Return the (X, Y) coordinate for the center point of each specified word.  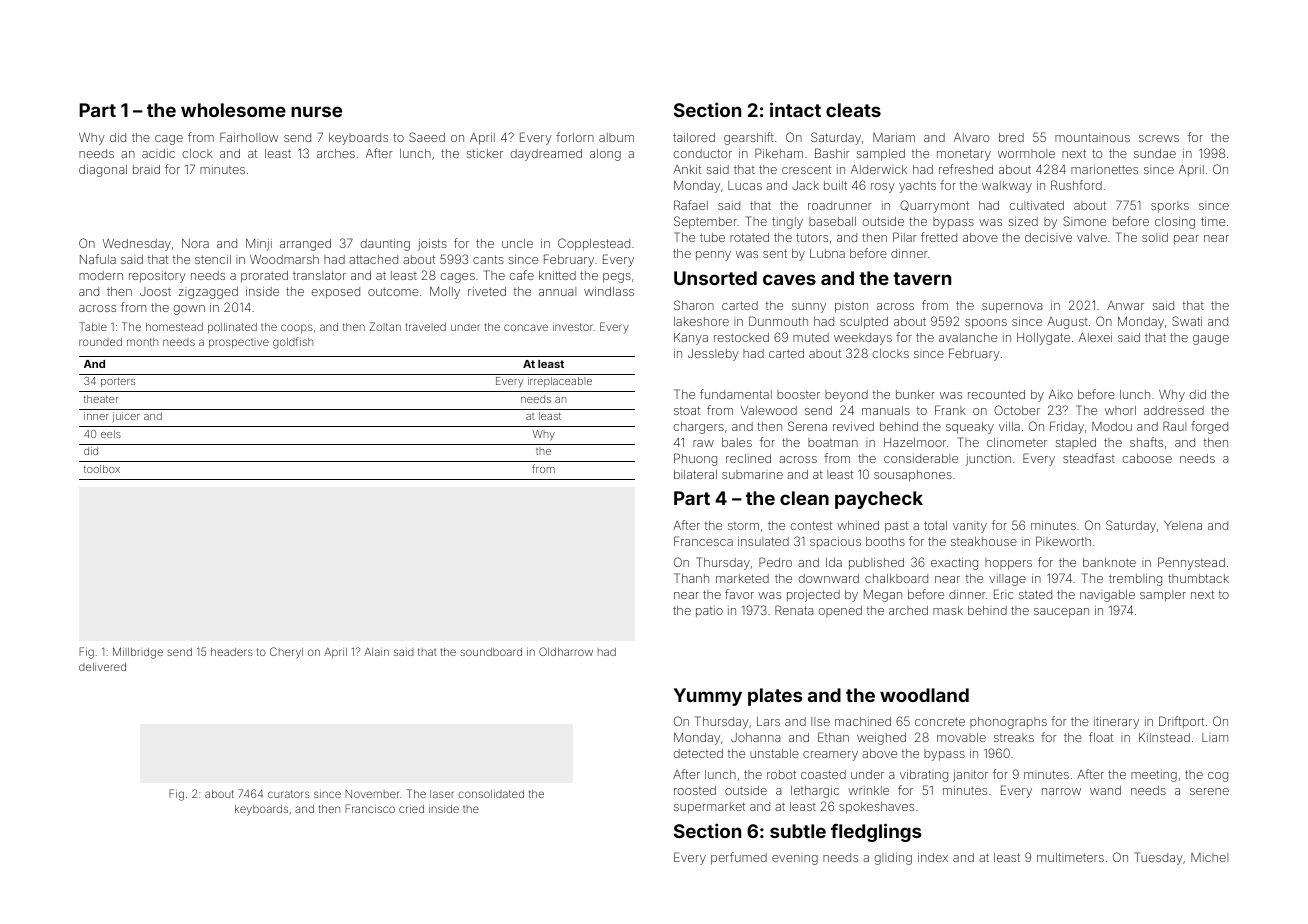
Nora (195, 243)
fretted (939, 237)
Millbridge (138, 653)
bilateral (695, 474)
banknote (1109, 562)
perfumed (739, 858)
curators (289, 794)
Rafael (691, 205)
